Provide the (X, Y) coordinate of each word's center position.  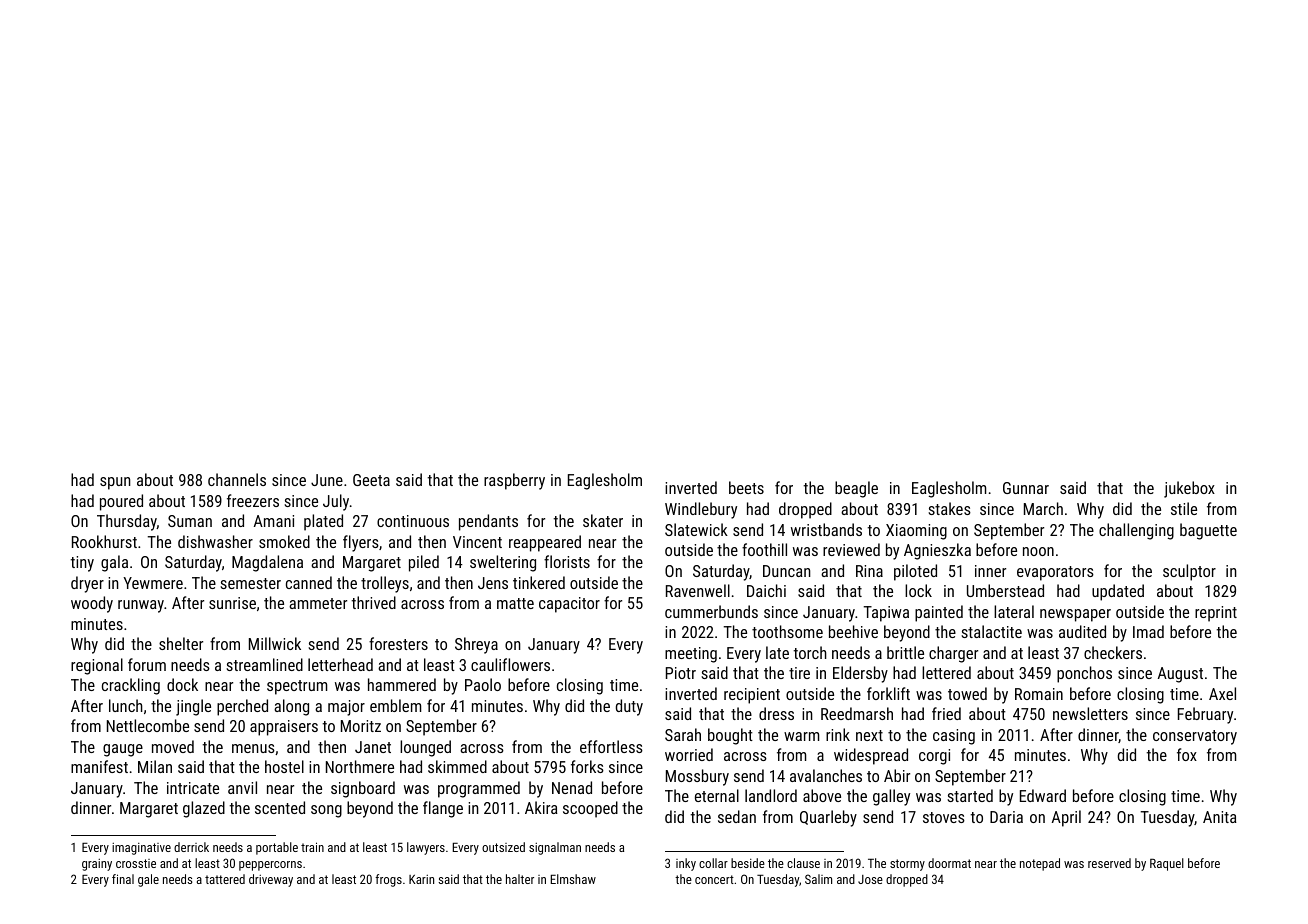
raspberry (514, 481)
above (822, 795)
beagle (856, 489)
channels (237, 479)
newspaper (1075, 615)
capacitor (569, 605)
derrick (191, 847)
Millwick (275, 643)
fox (1187, 754)
